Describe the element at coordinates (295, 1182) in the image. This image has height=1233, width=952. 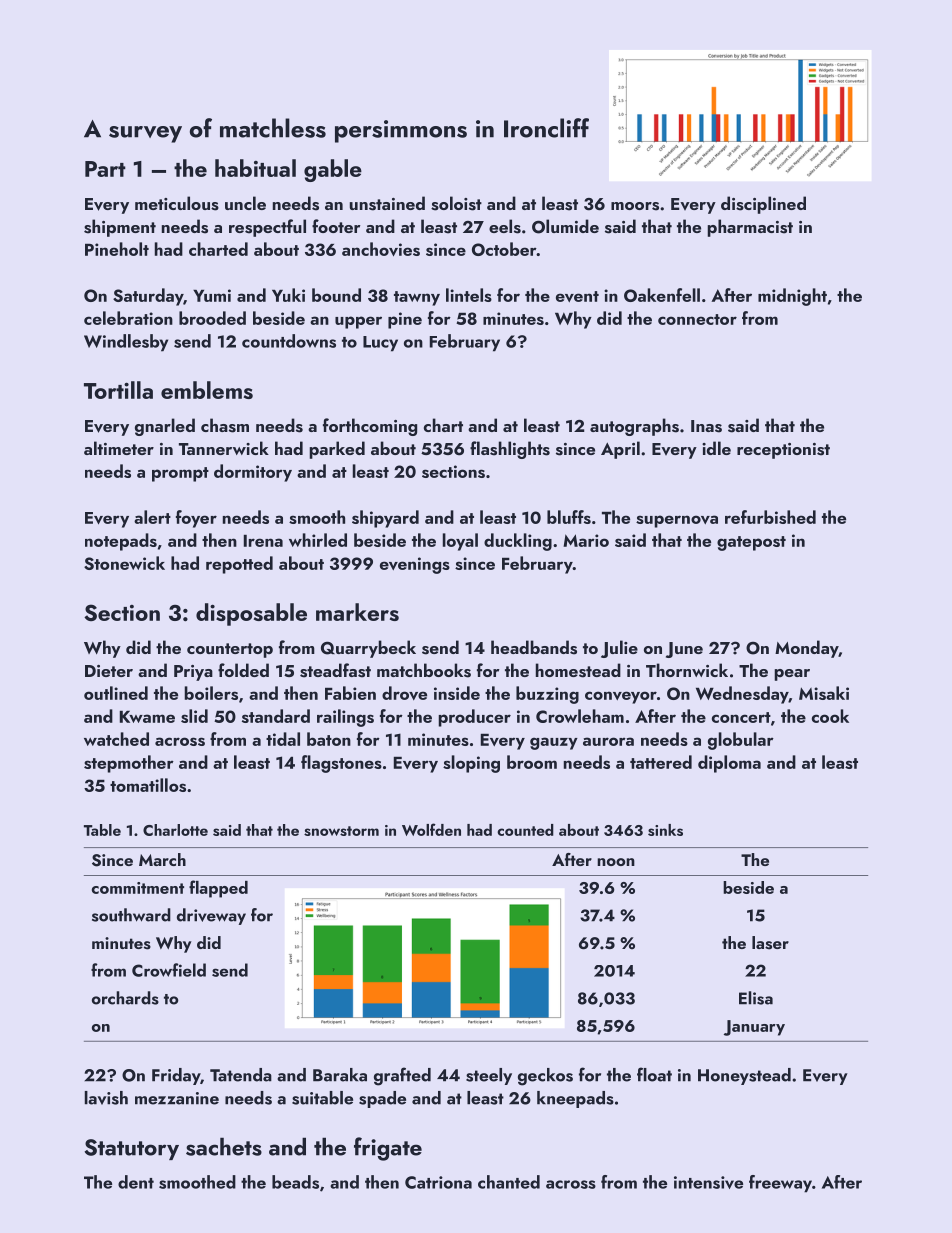
I see `beads` at that location.
